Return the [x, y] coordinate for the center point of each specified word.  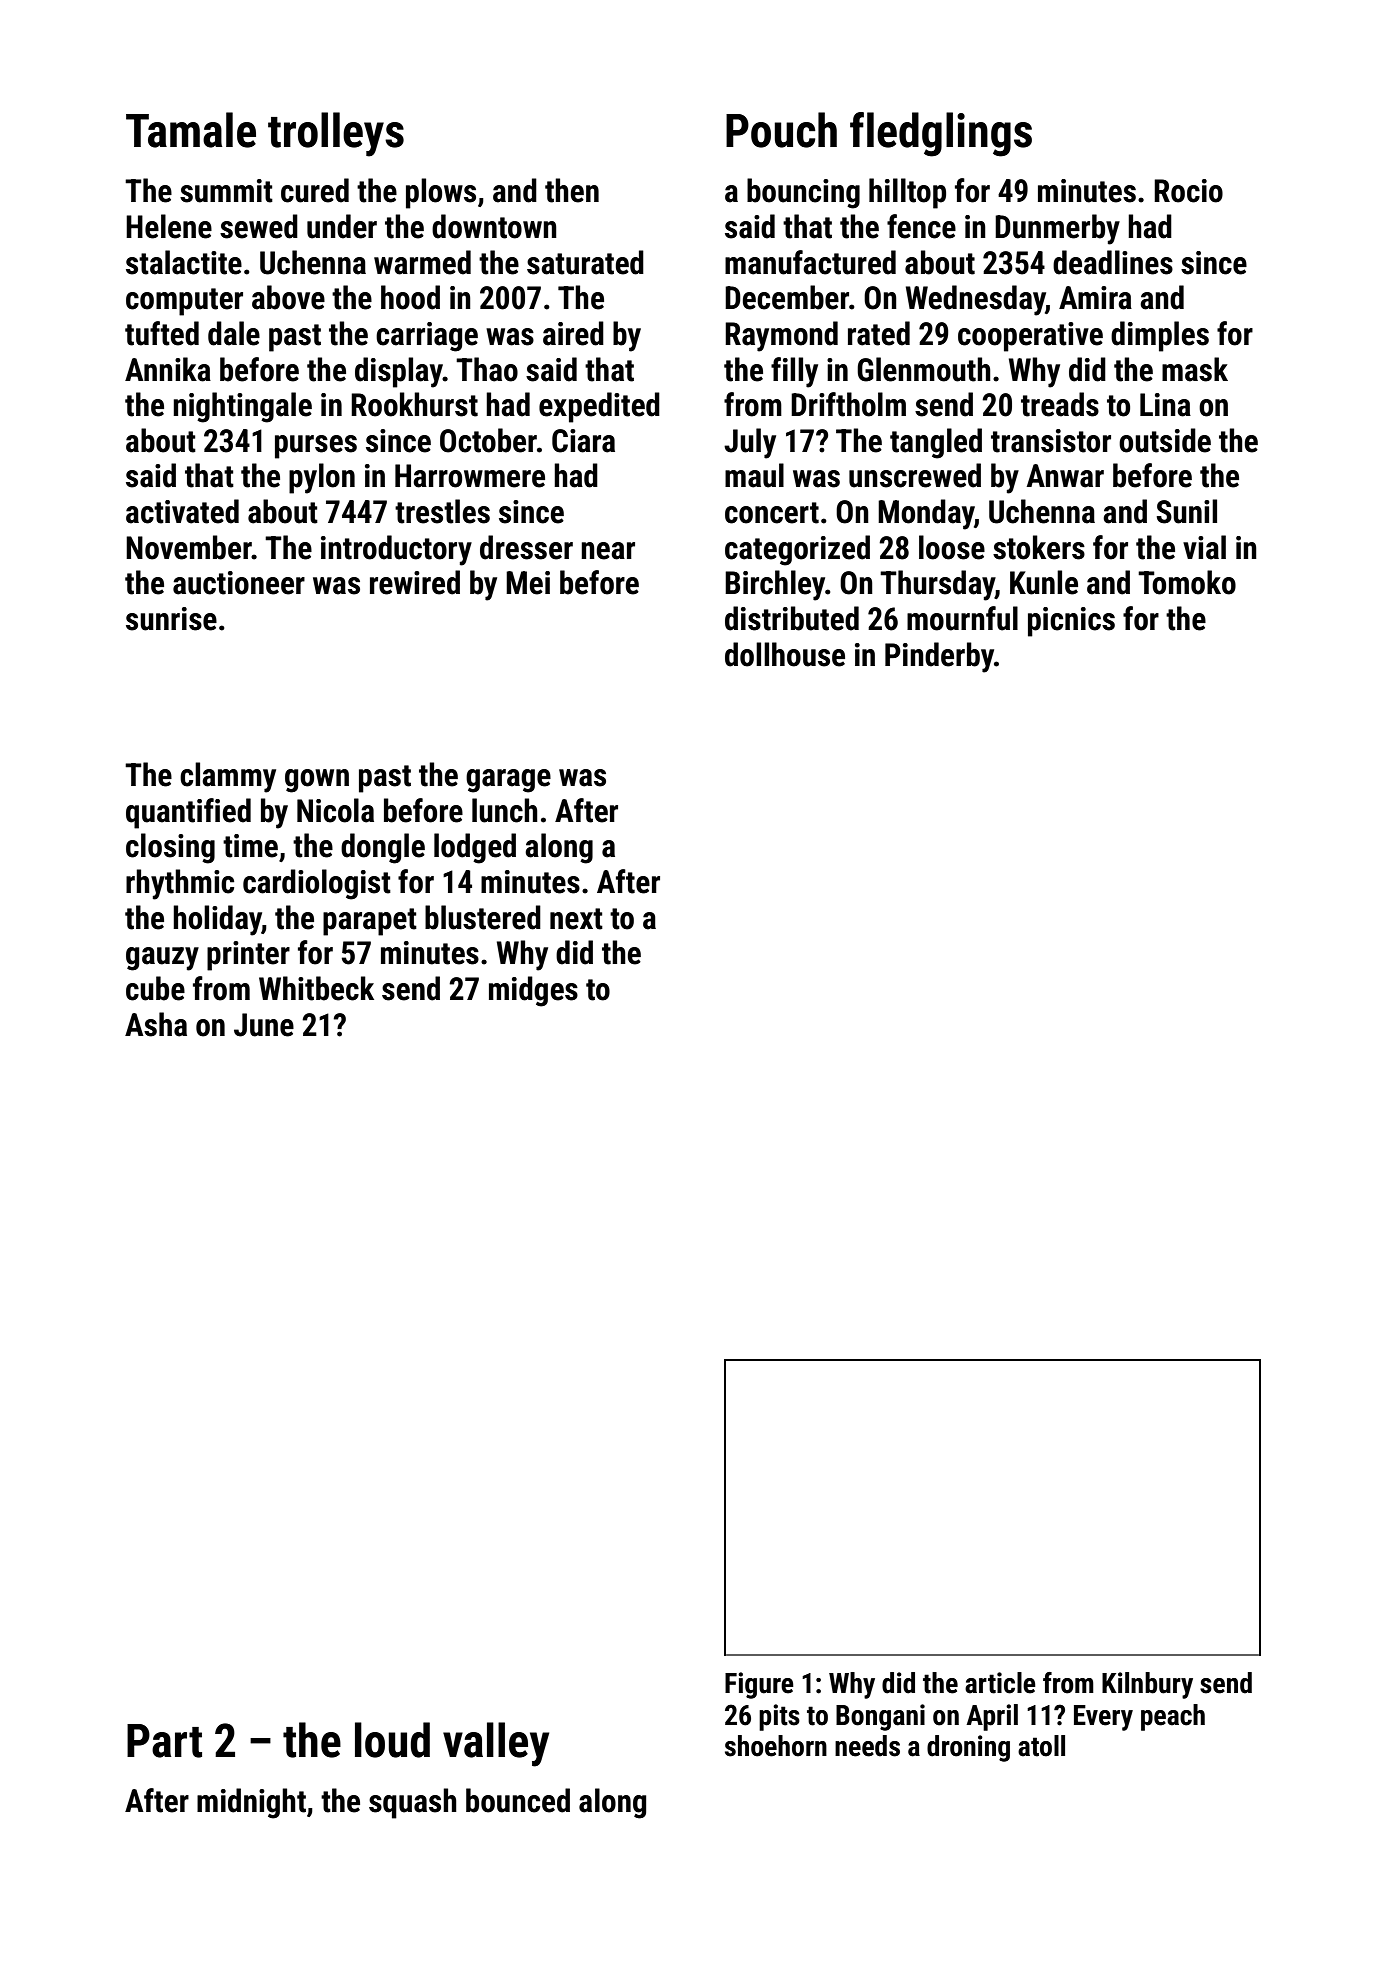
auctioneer [239, 583]
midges [533, 991]
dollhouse [785, 654]
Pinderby [939, 657]
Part [164, 1741]
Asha [156, 1024]
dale [234, 333]
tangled [936, 443]
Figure [759, 1685]
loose [952, 547]
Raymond [781, 336]
